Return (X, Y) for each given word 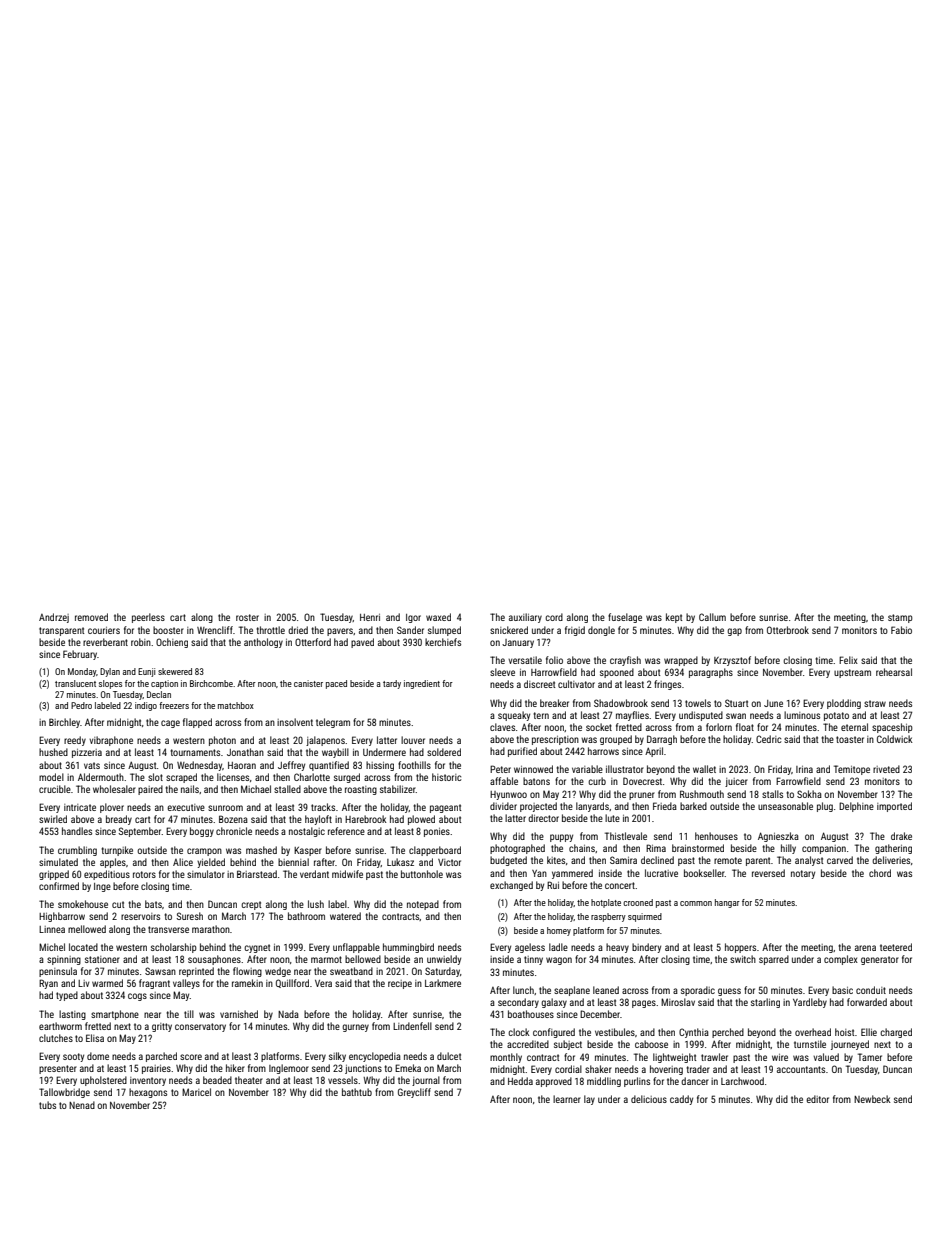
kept (674, 618)
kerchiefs (443, 642)
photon (222, 741)
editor (817, 1099)
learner (567, 1099)
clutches (56, 1038)
